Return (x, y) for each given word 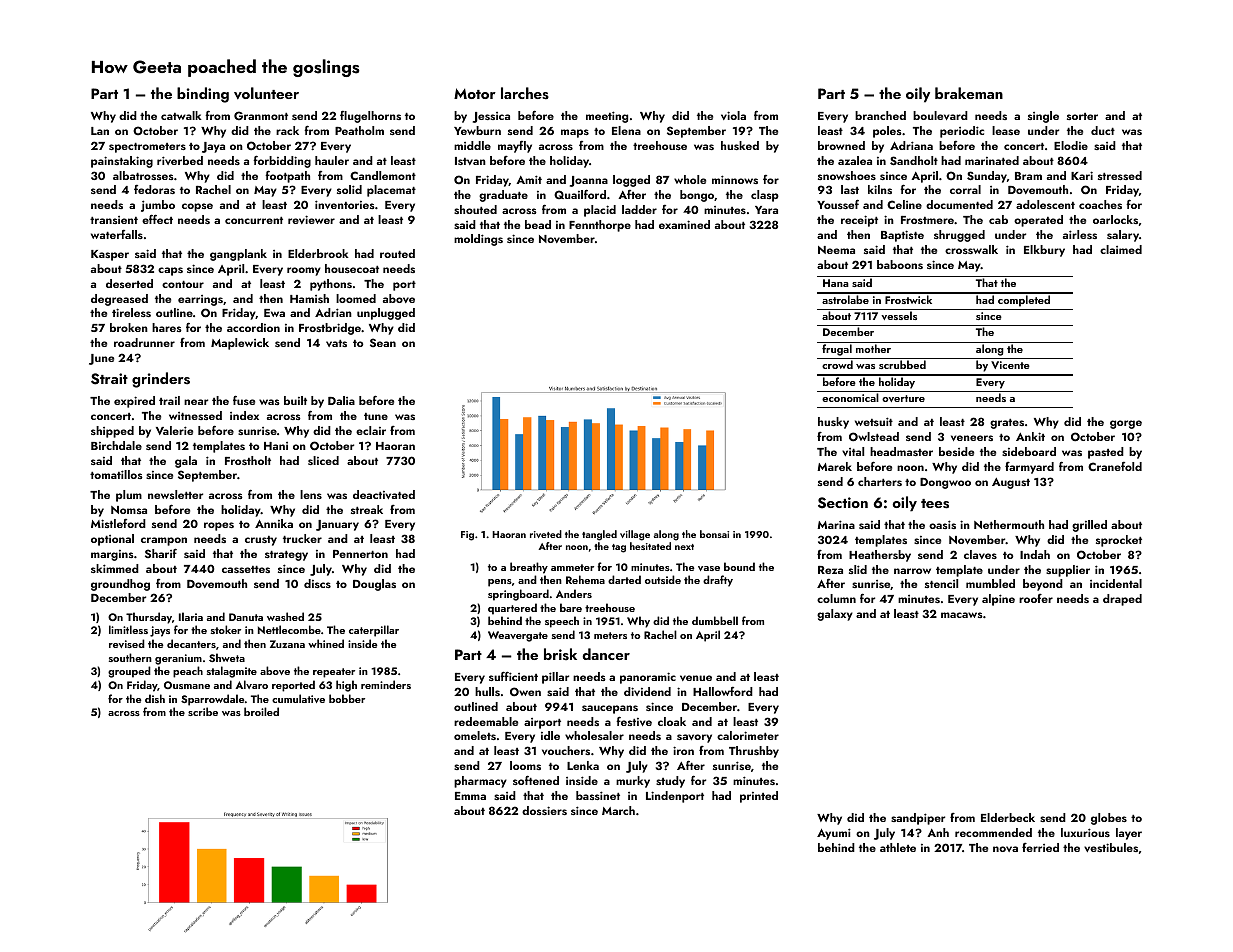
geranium (178, 659)
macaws (962, 615)
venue (696, 678)
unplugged (386, 314)
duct (1103, 130)
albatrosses (143, 175)
